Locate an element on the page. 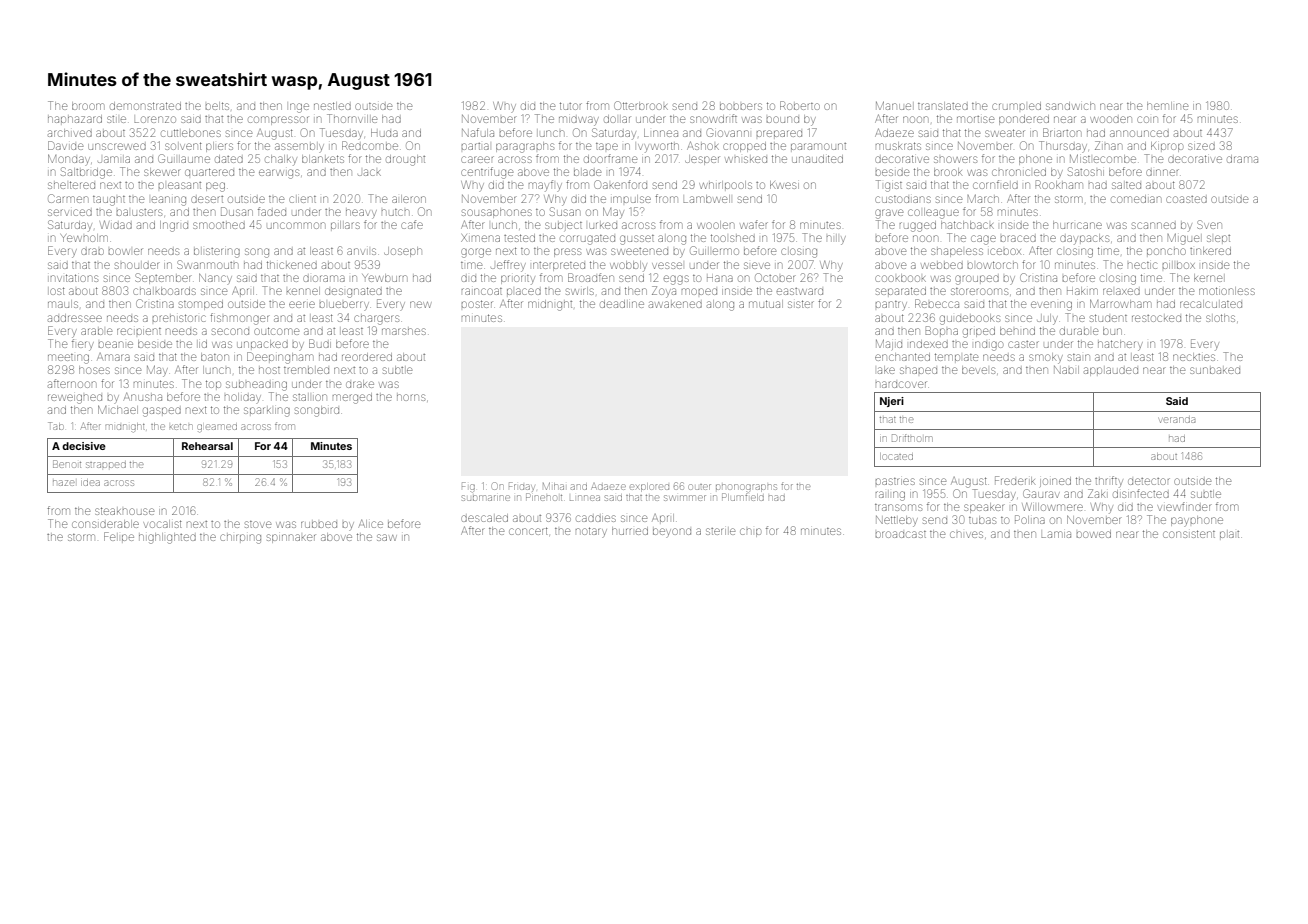  blistering is located at coordinates (217, 253).
